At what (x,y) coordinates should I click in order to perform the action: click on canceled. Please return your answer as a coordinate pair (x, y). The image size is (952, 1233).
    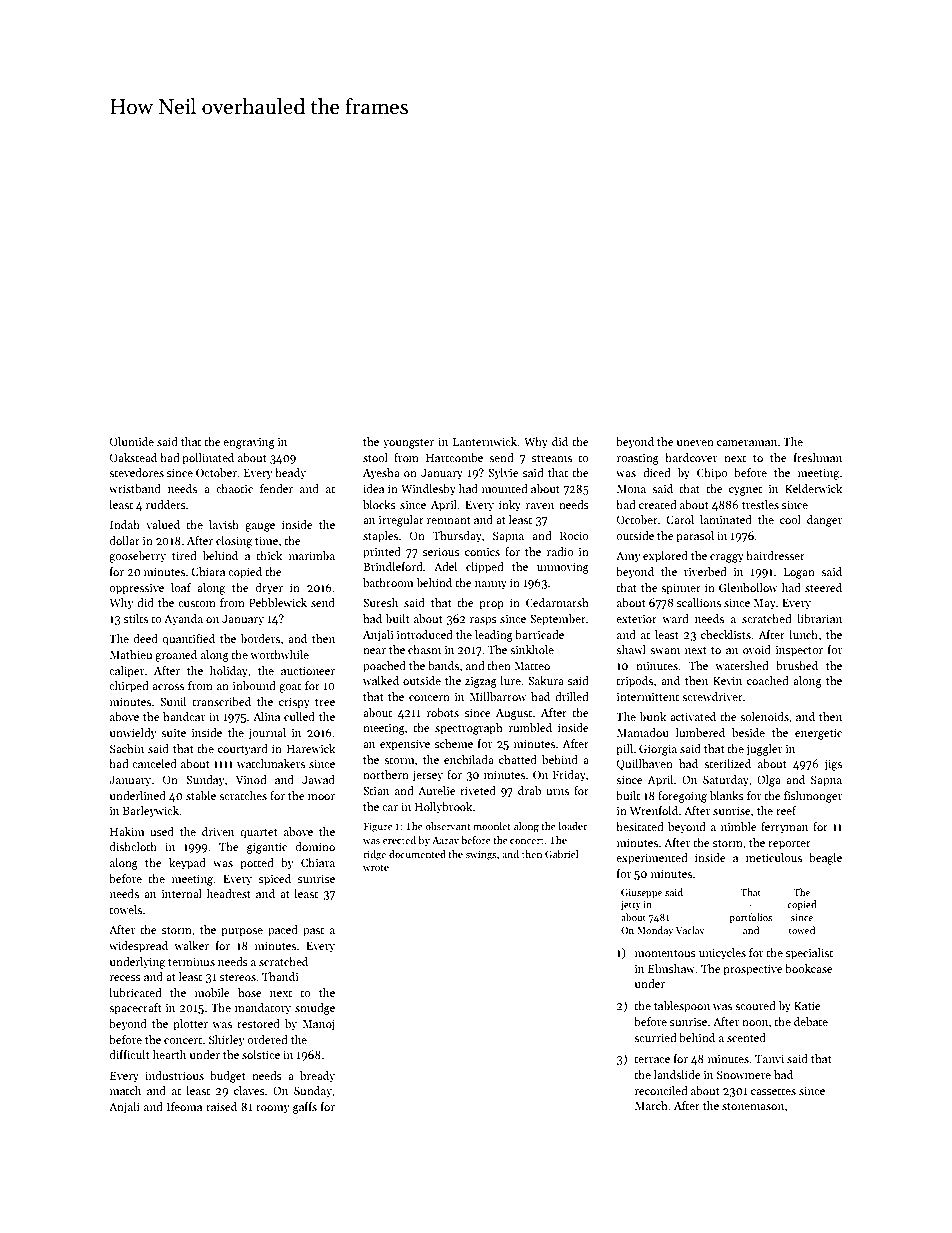
    Looking at the image, I should click on (154, 763).
